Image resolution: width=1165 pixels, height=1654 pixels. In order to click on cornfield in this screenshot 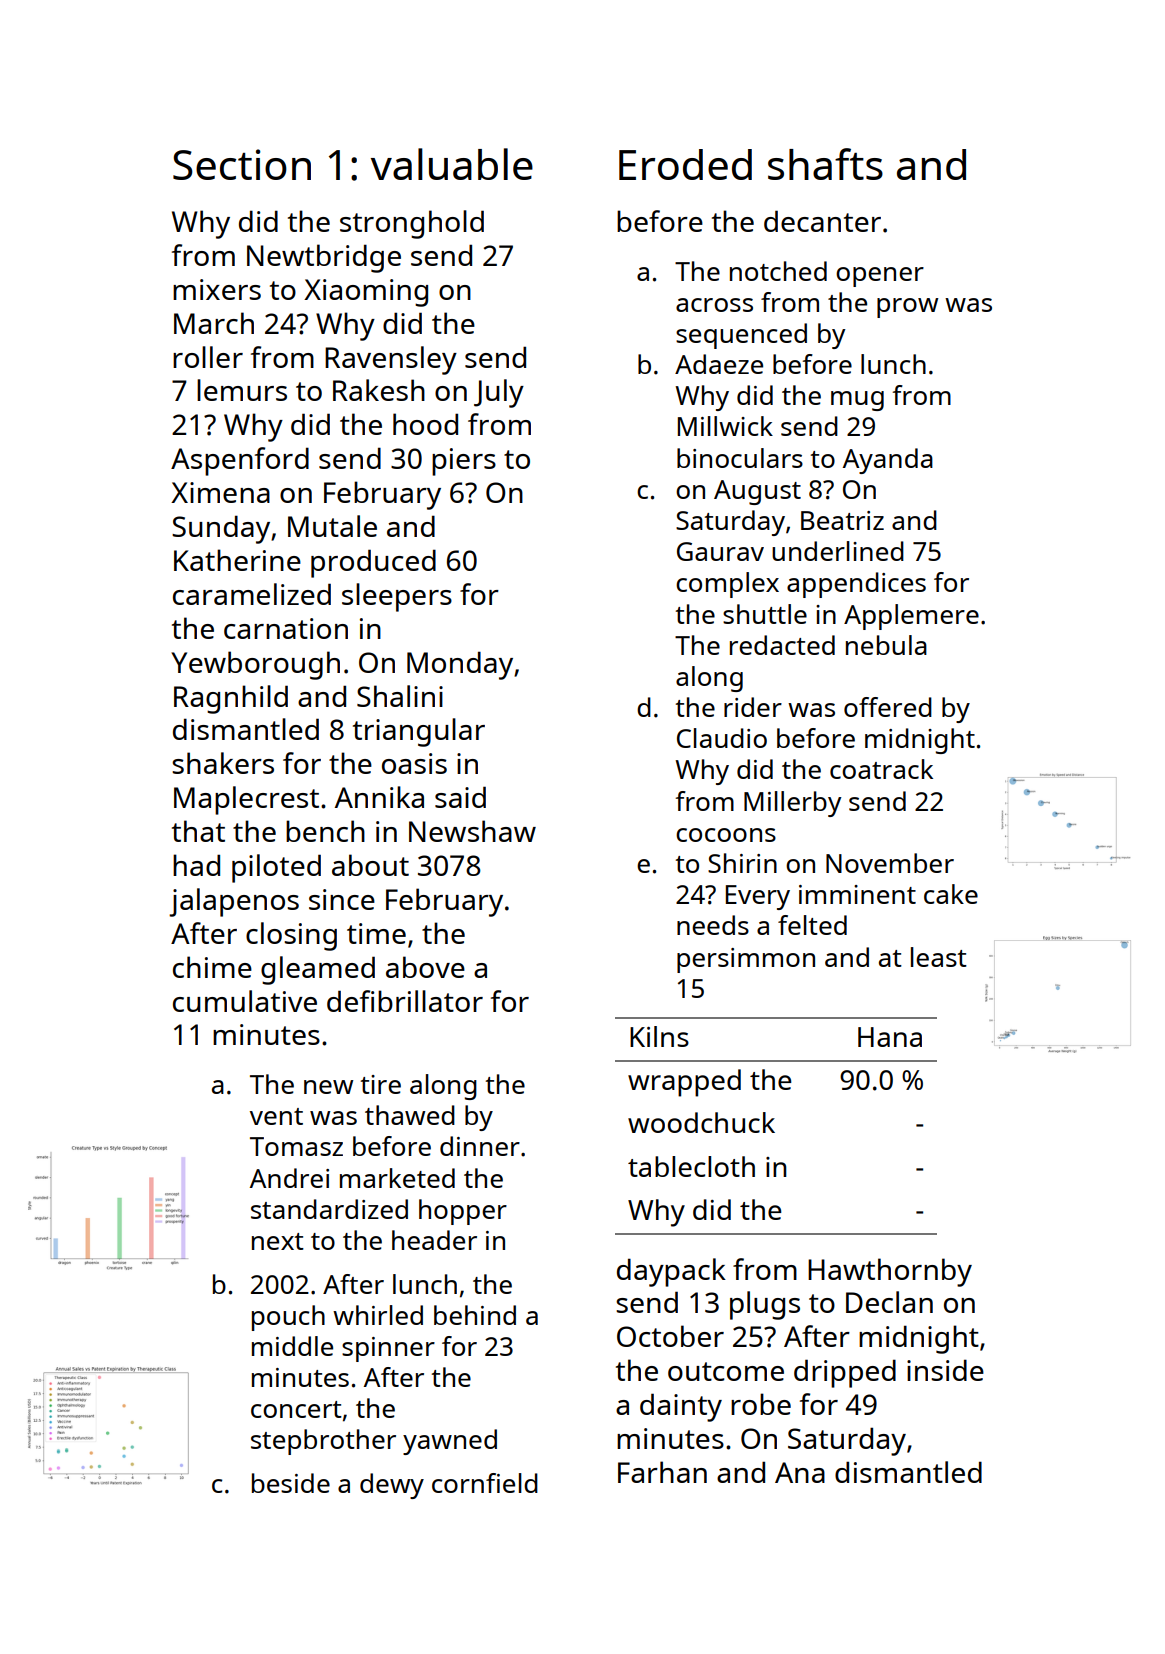, I will do `click(485, 1483)`.
